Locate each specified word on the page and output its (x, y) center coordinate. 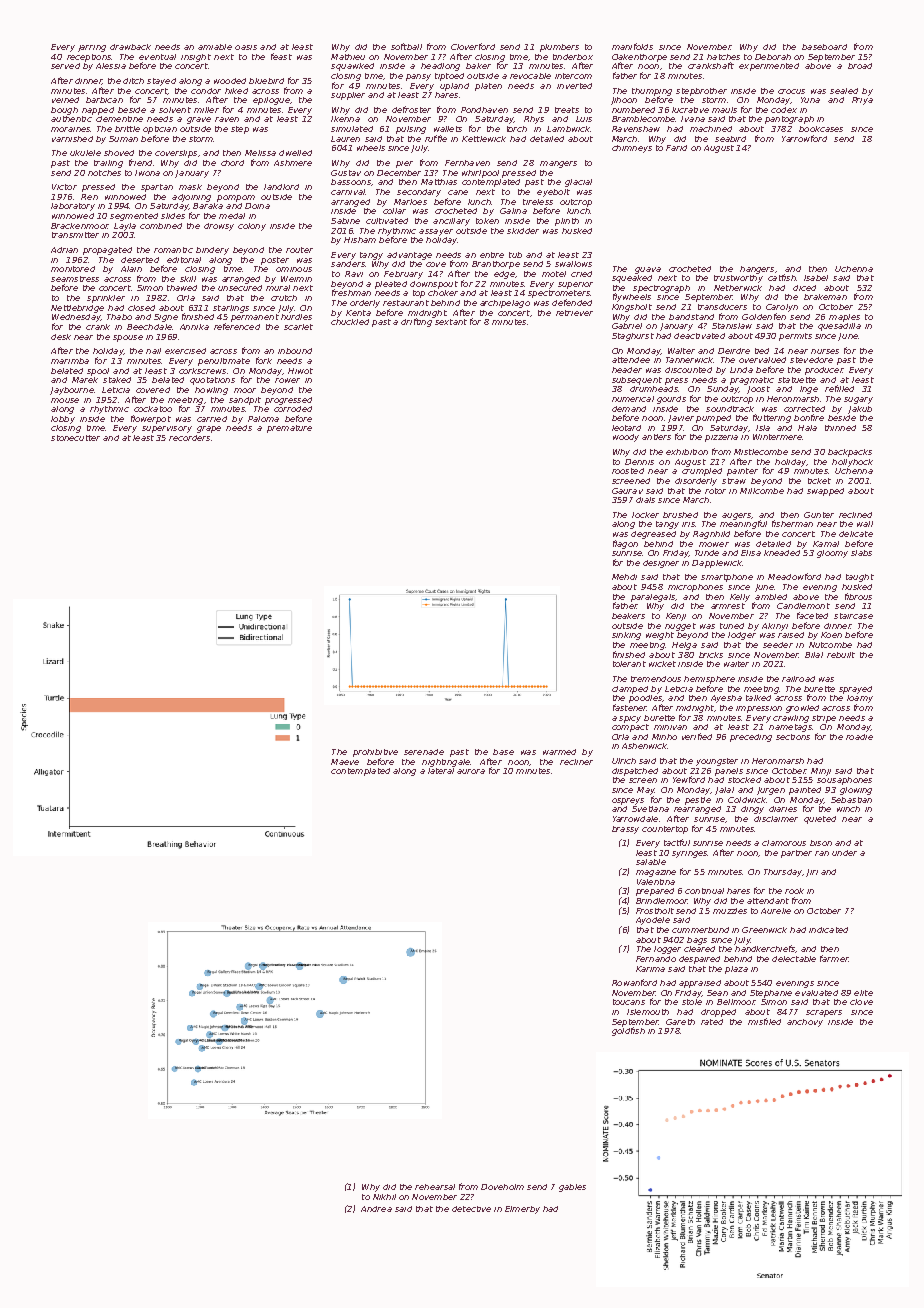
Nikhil (384, 1197)
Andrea (376, 1209)
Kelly (740, 598)
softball (406, 46)
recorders (189, 438)
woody (626, 438)
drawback (130, 47)
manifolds (632, 46)
